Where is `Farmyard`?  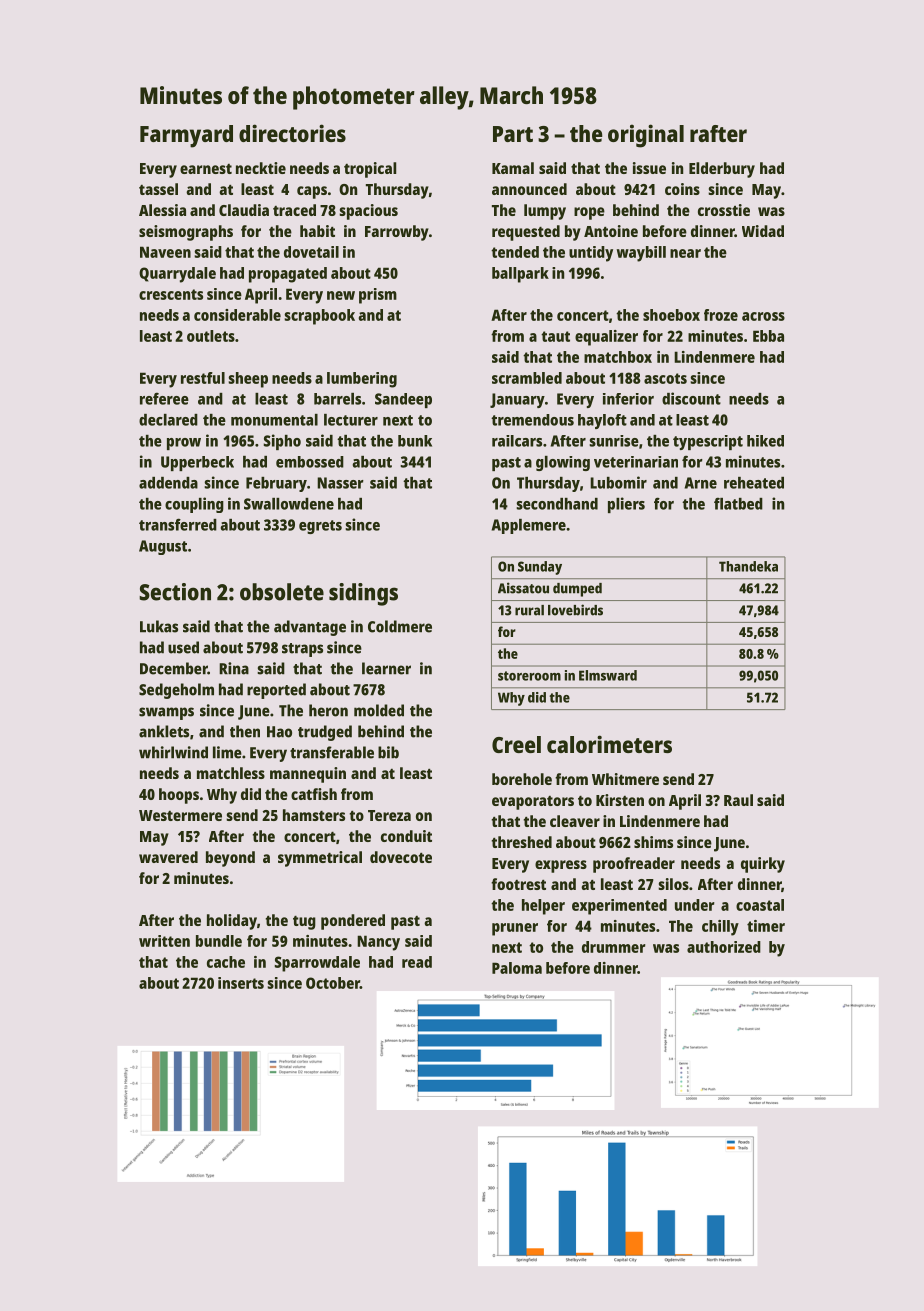 Farmyard is located at coordinates (186, 136).
